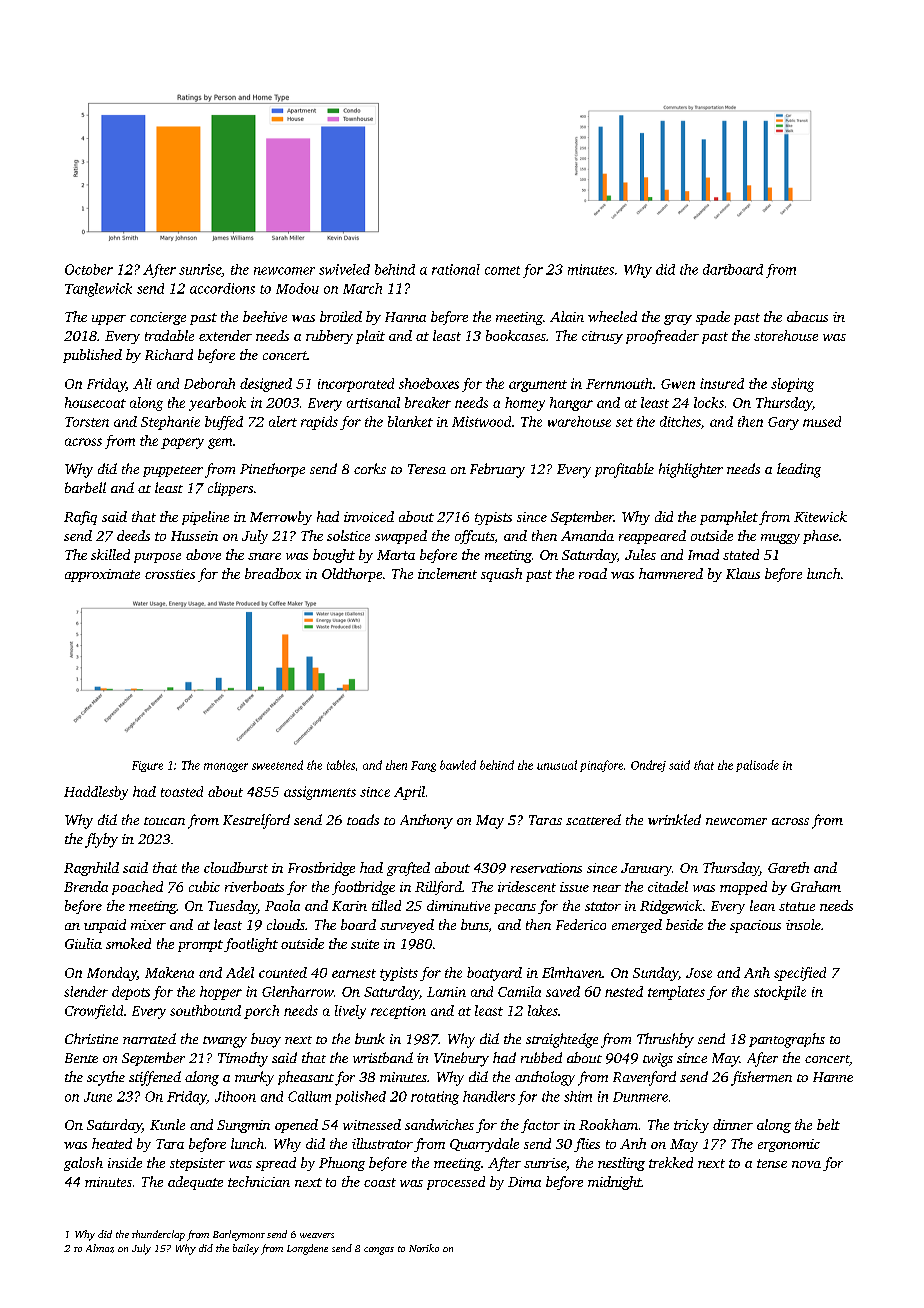 This screenshot has height=1308, width=924. What do you see at coordinates (806, 1164) in the screenshot?
I see `nova` at bounding box center [806, 1164].
